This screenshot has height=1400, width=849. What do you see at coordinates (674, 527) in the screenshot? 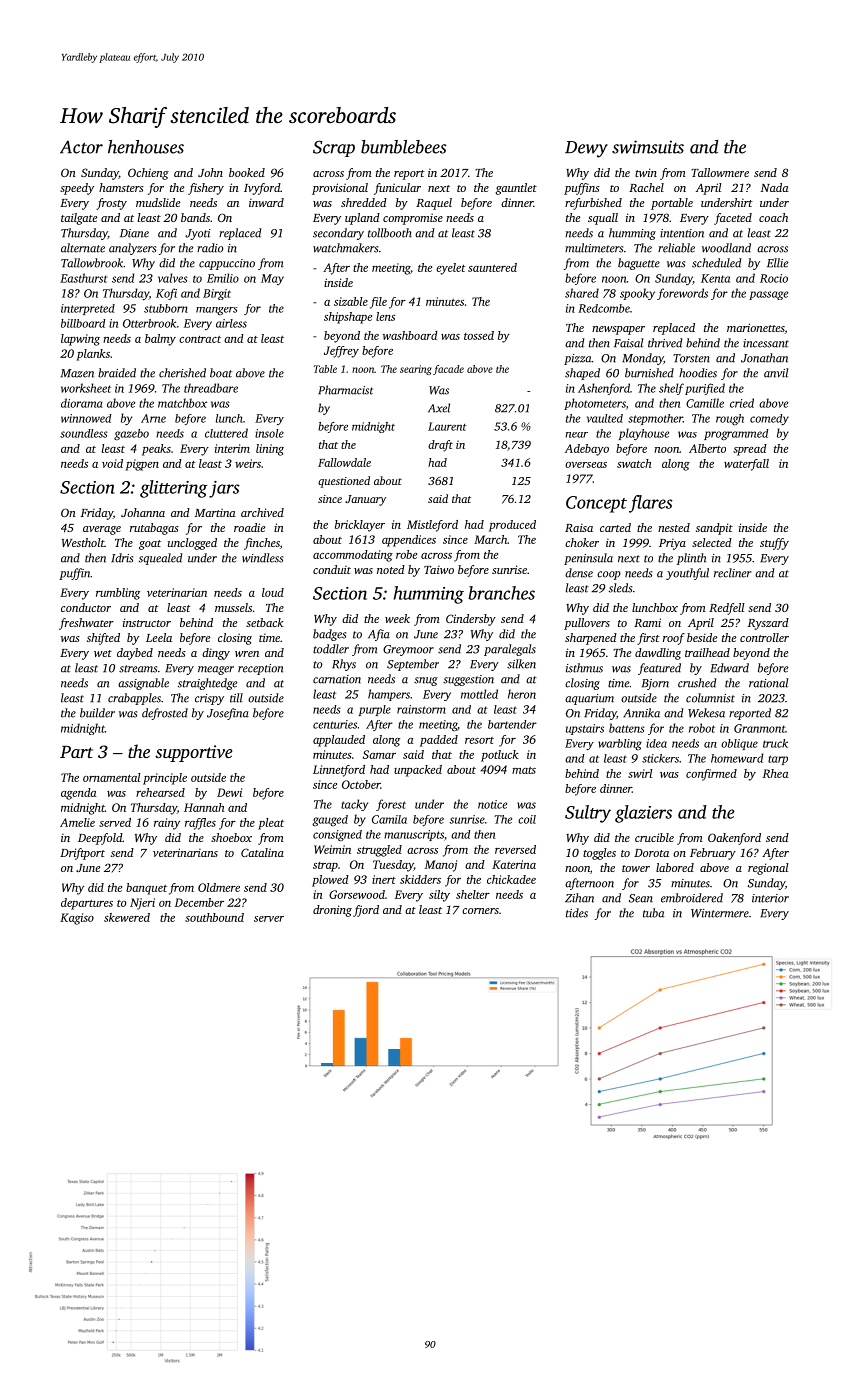
I see `nested` at bounding box center [674, 527].
